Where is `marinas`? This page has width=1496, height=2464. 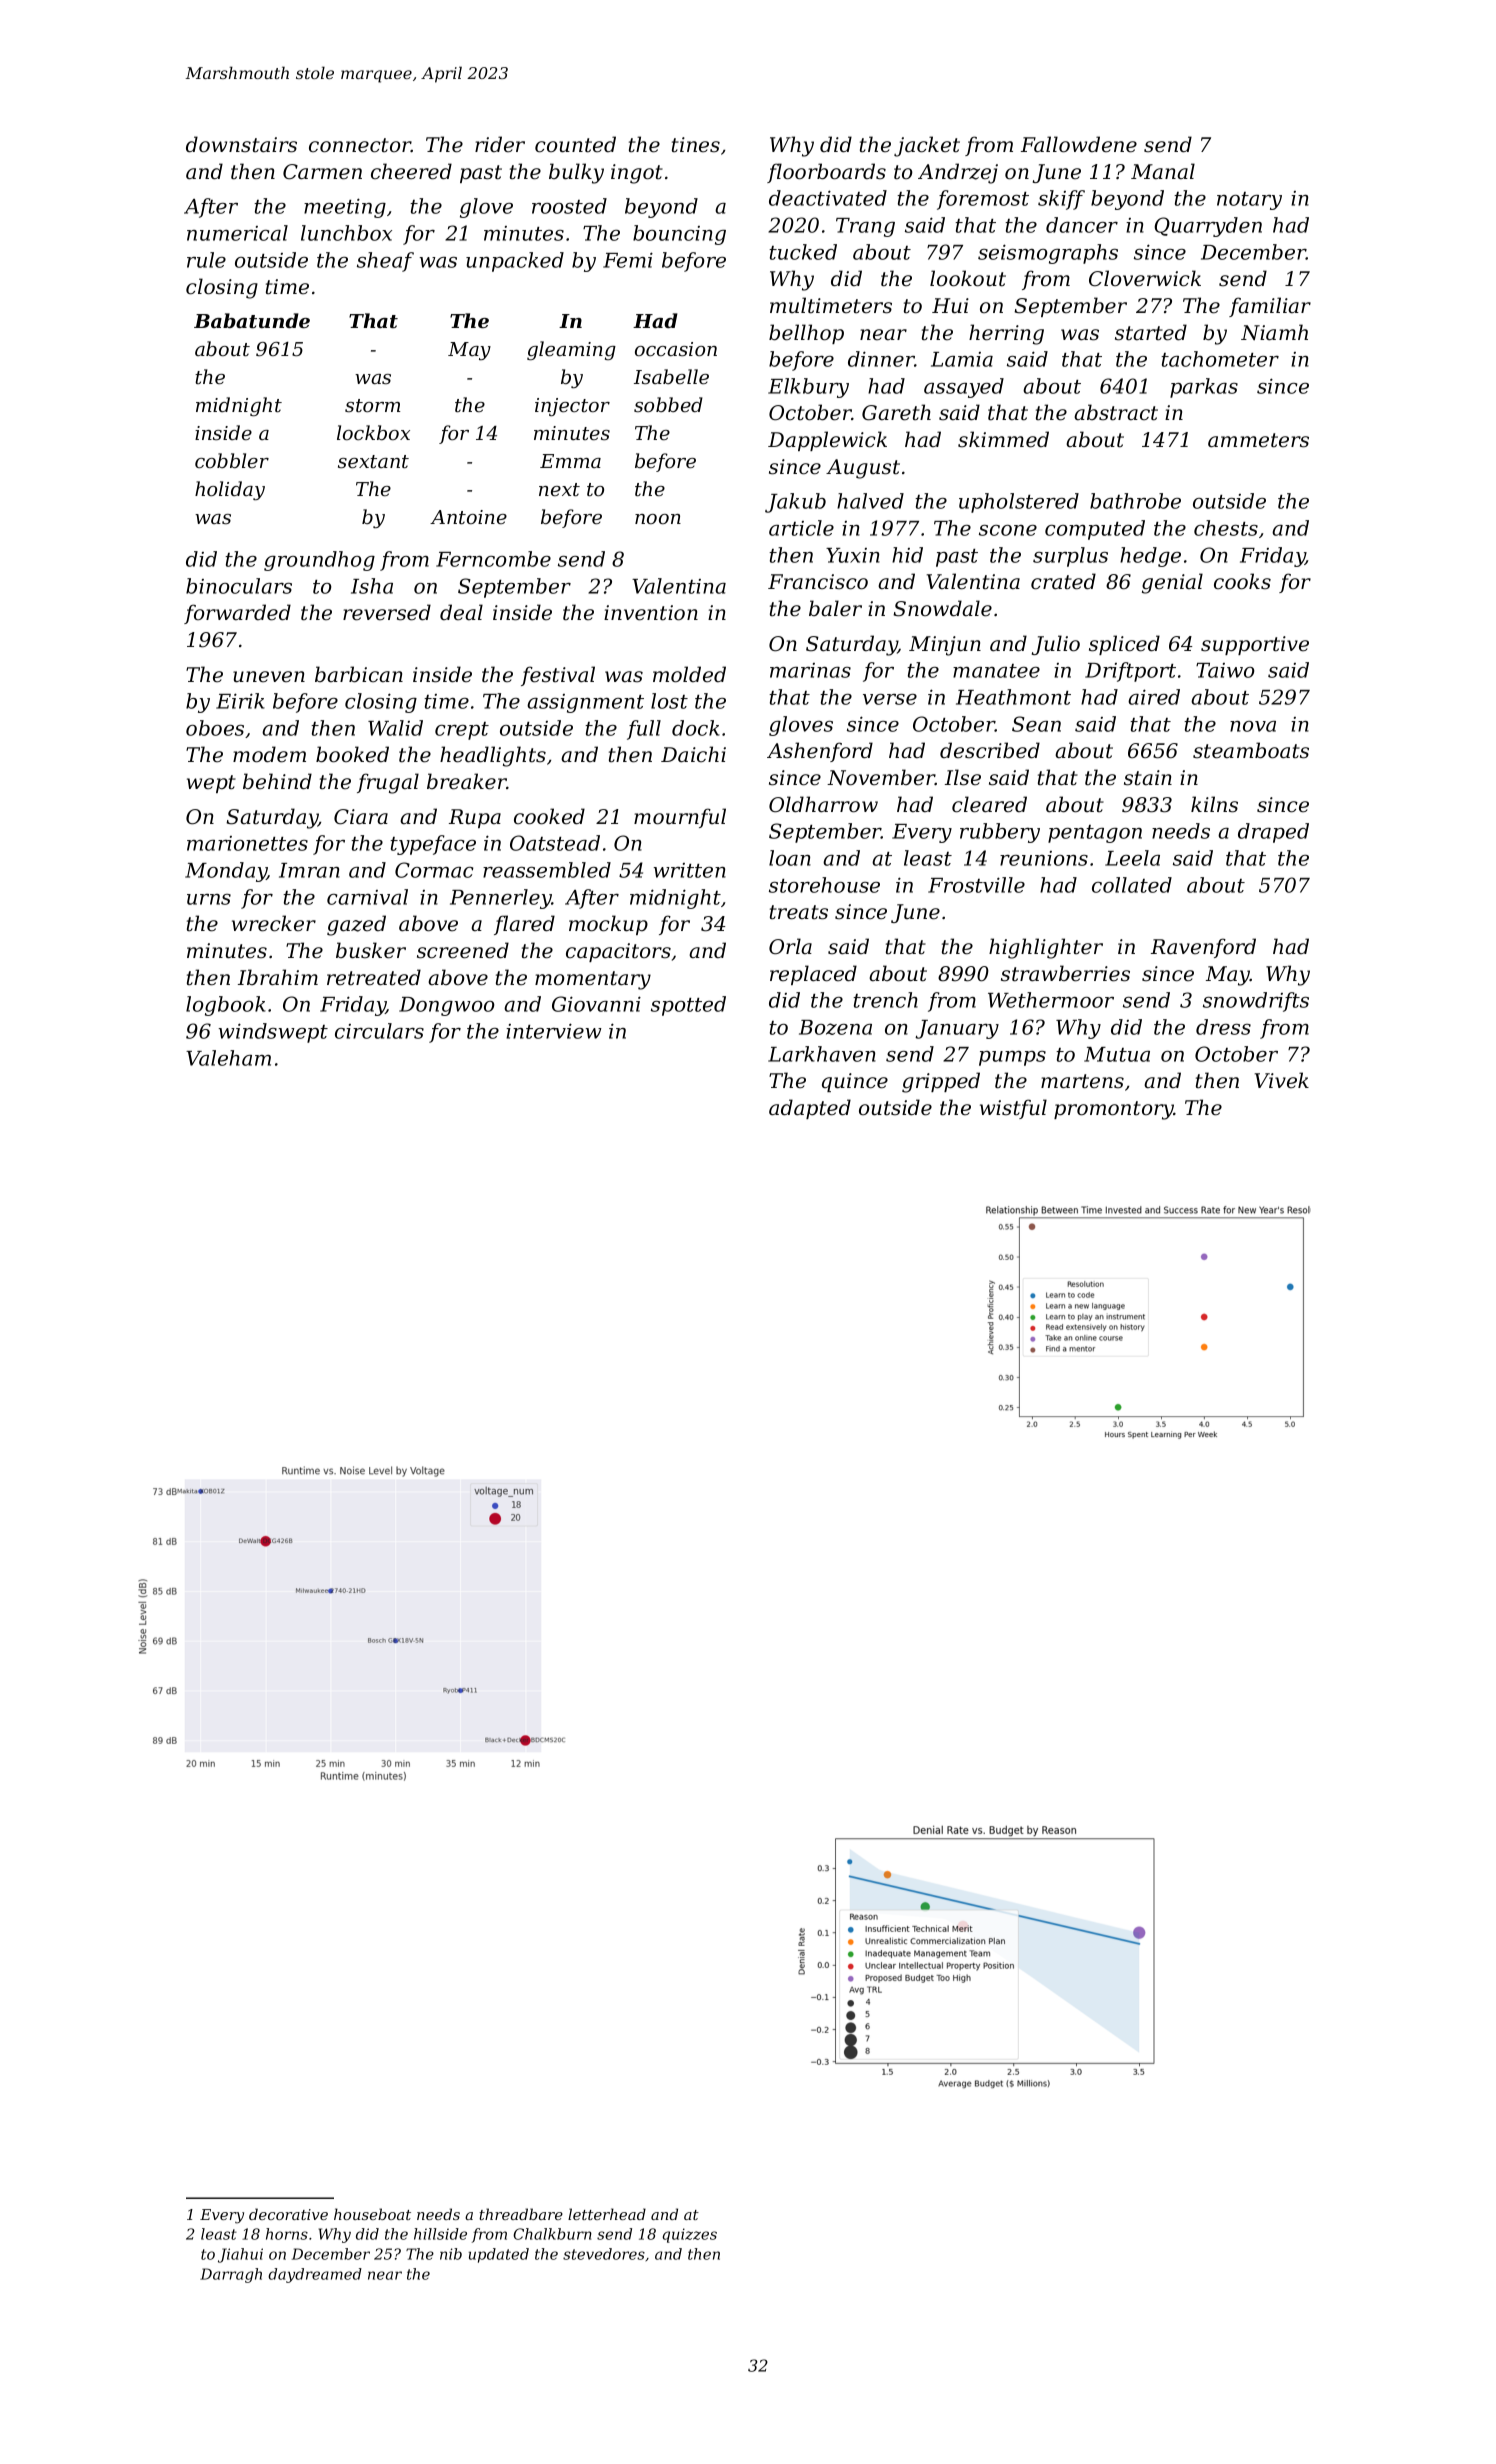 marinas is located at coordinates (810, 670).
